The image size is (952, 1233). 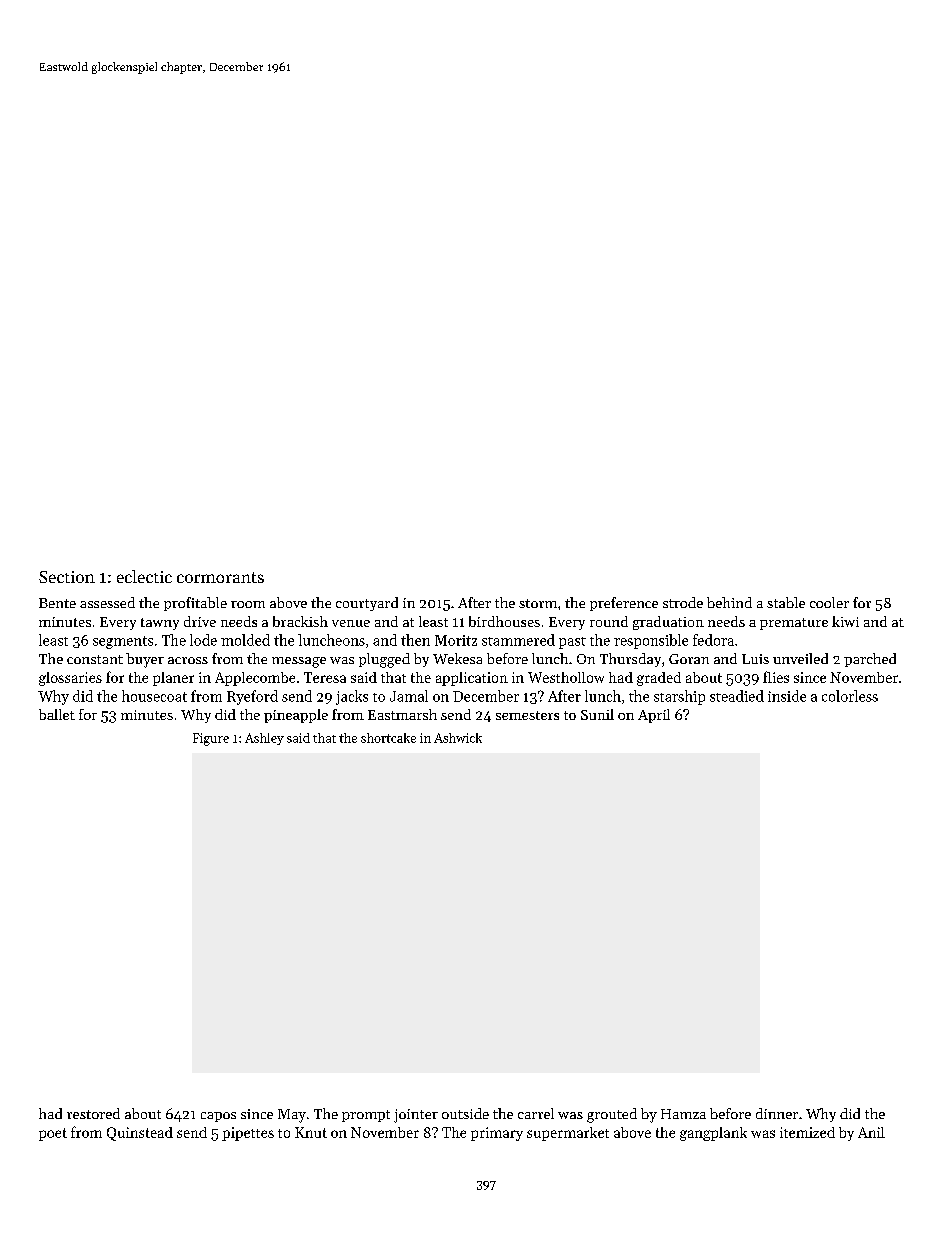 What do you see at coordinates (654, 716) in the document?
I see `April` at bounding box center [654, 716].
